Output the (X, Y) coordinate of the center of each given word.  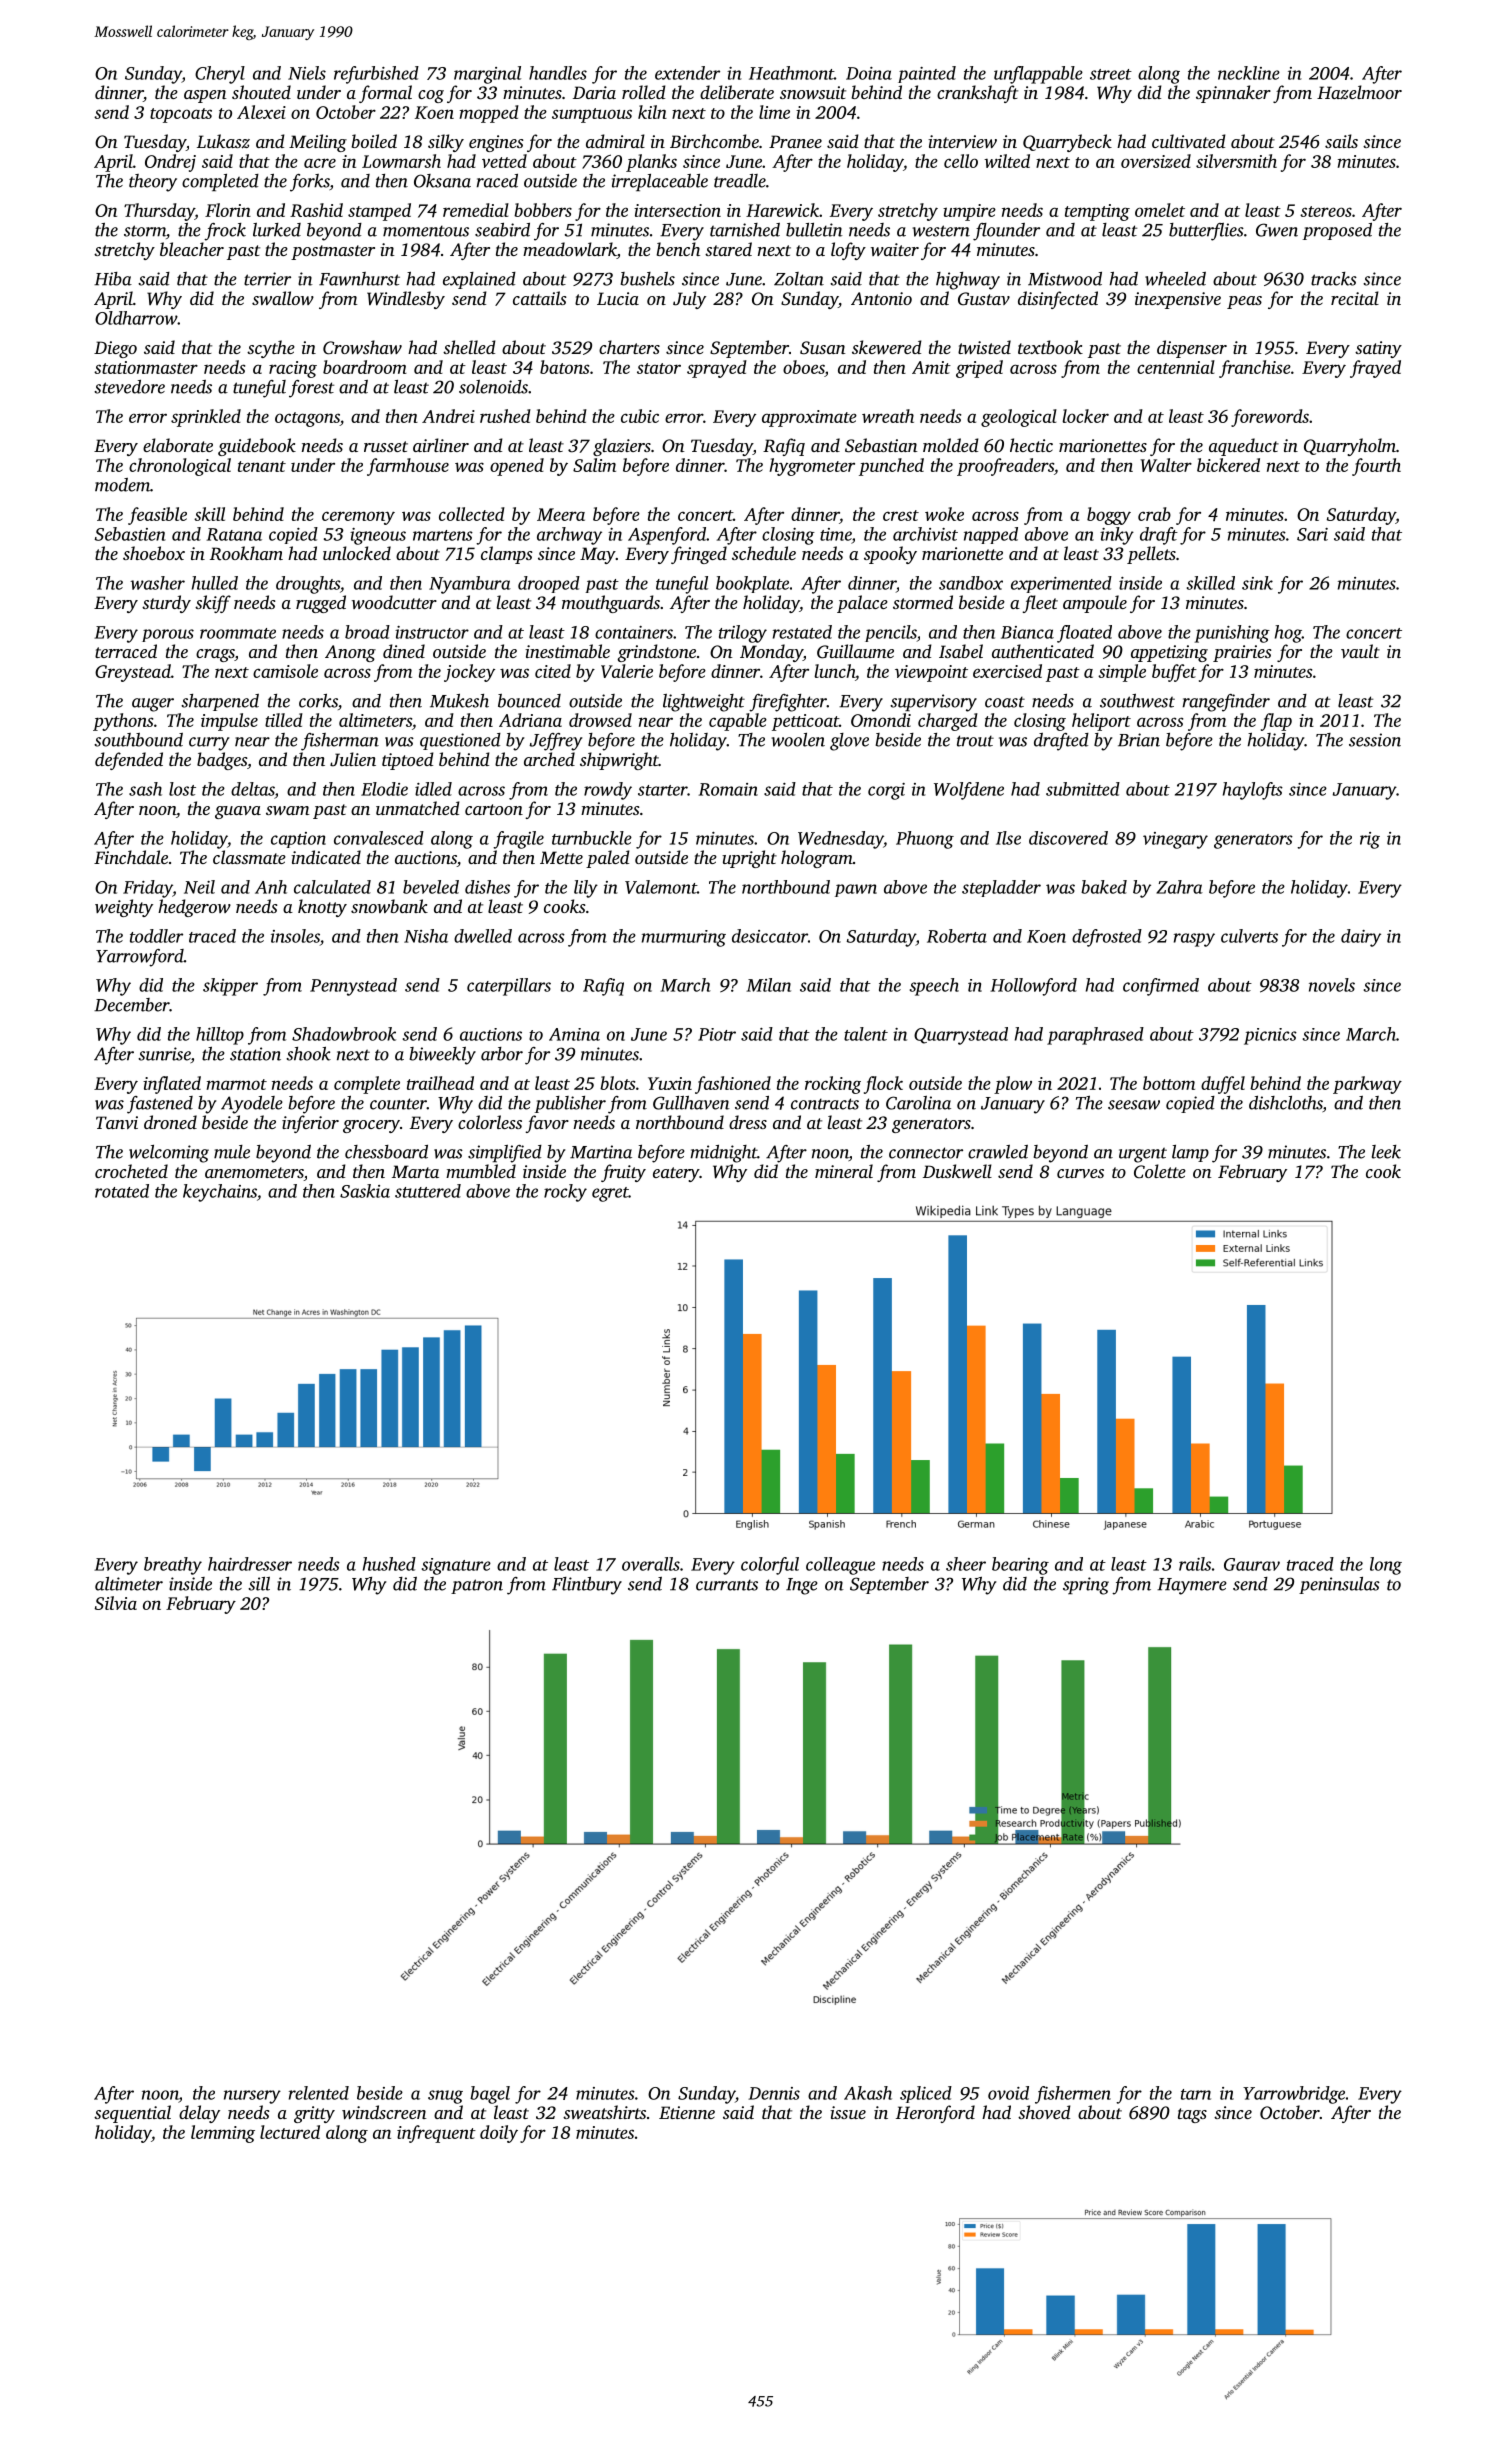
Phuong (925, 840)
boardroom (365, 367)
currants (727, 1585)
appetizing (1169, 653)
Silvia (116, 1603)
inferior (310, 1124)
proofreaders (1005, 467)
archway (569, 536)
